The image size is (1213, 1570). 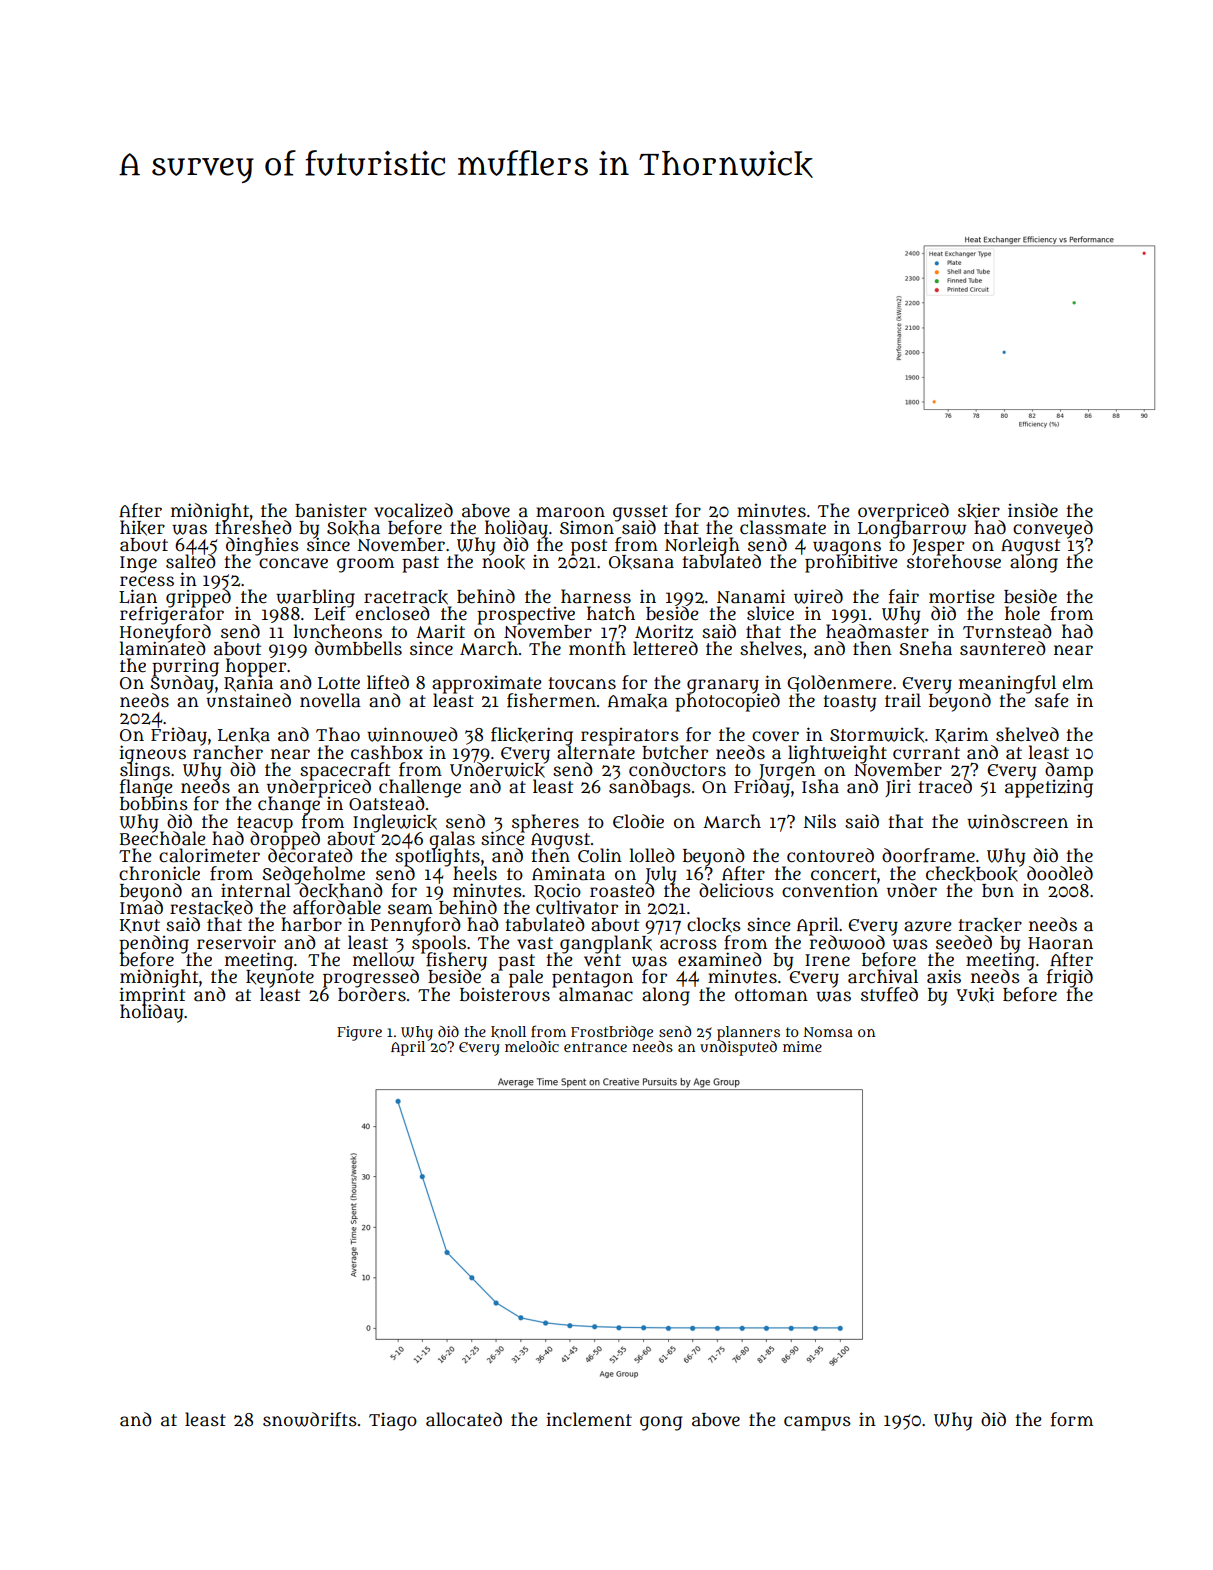 I want to click on mime, so click(x=802, y=1046).
